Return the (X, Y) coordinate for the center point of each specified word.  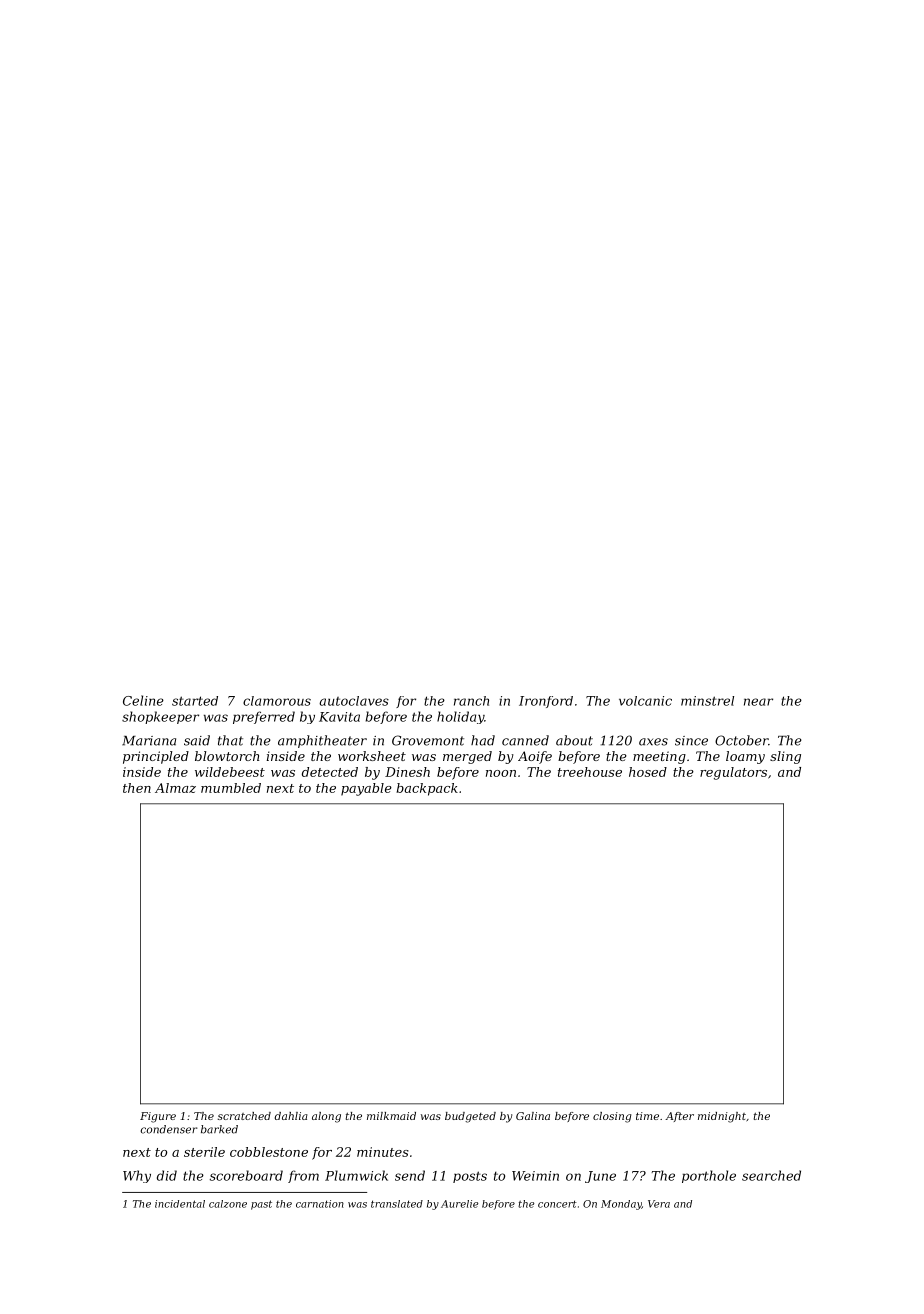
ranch (471, 701)
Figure (158, 1117)
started (195, 701)
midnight (722, 1117)
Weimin (535, 1176)
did (167, 1175)
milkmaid (391, 1116)
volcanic (645, 701)
